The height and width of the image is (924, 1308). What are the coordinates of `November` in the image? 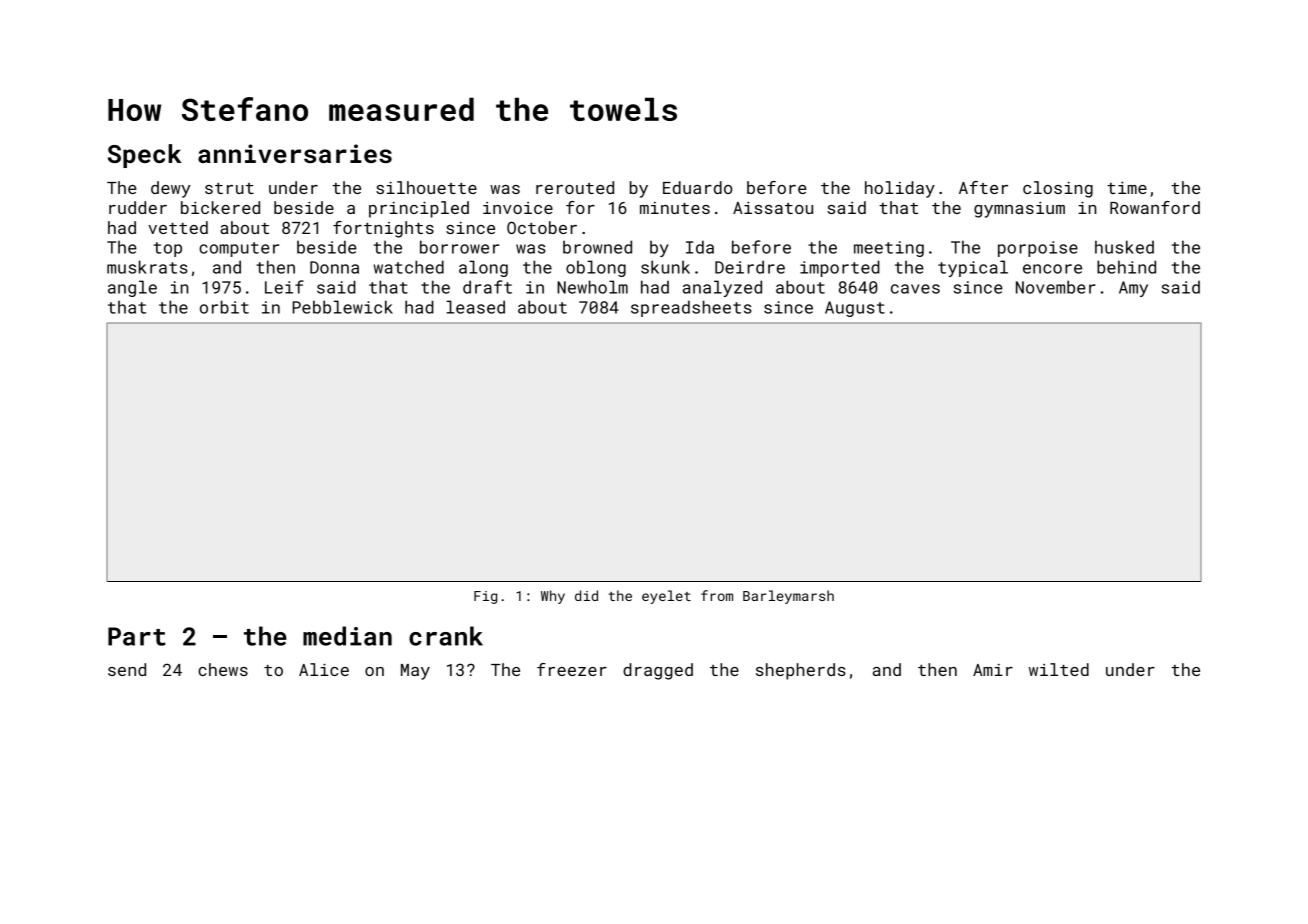 It's located at (1056, 287).
